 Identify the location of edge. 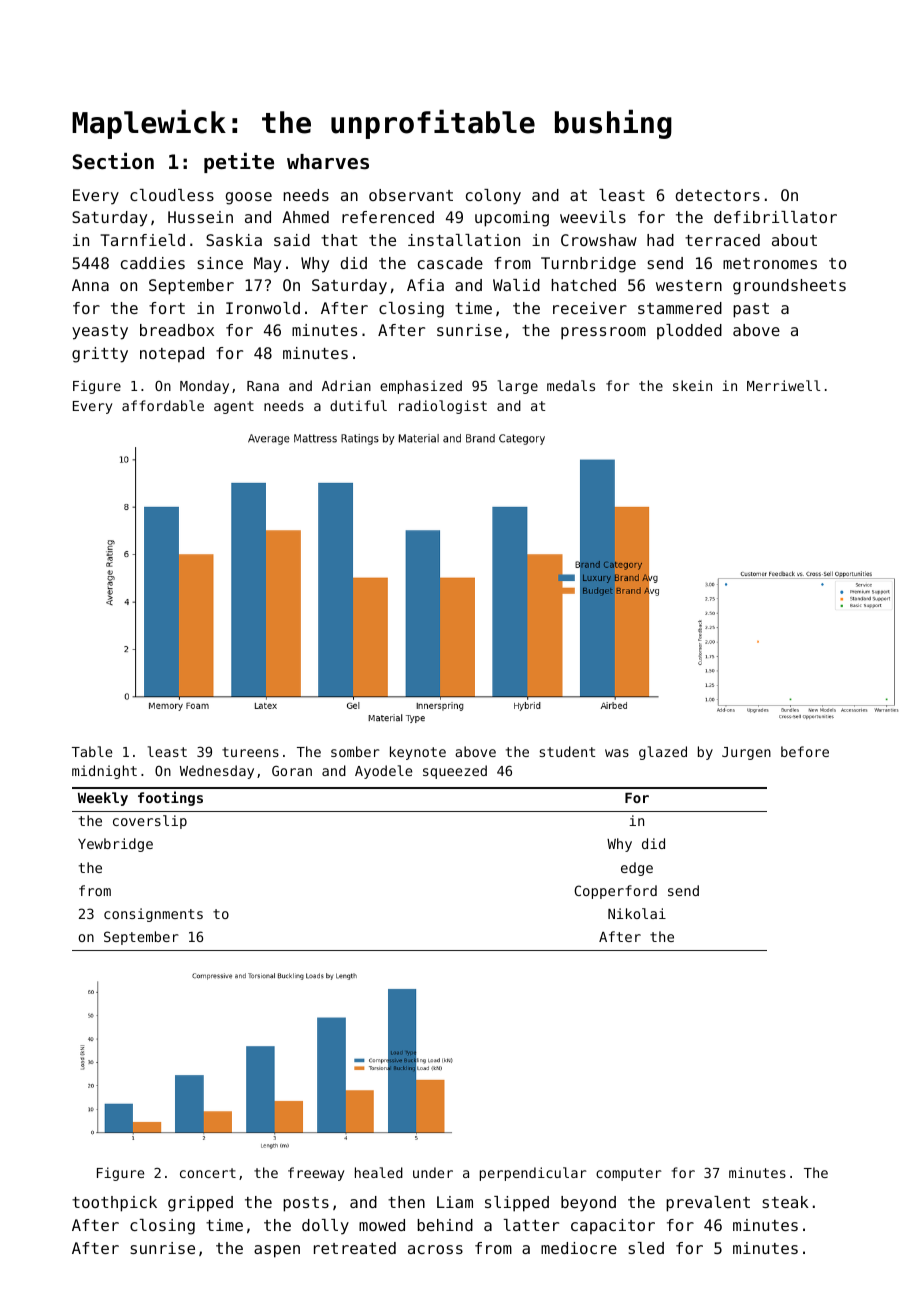
(637, 869).
